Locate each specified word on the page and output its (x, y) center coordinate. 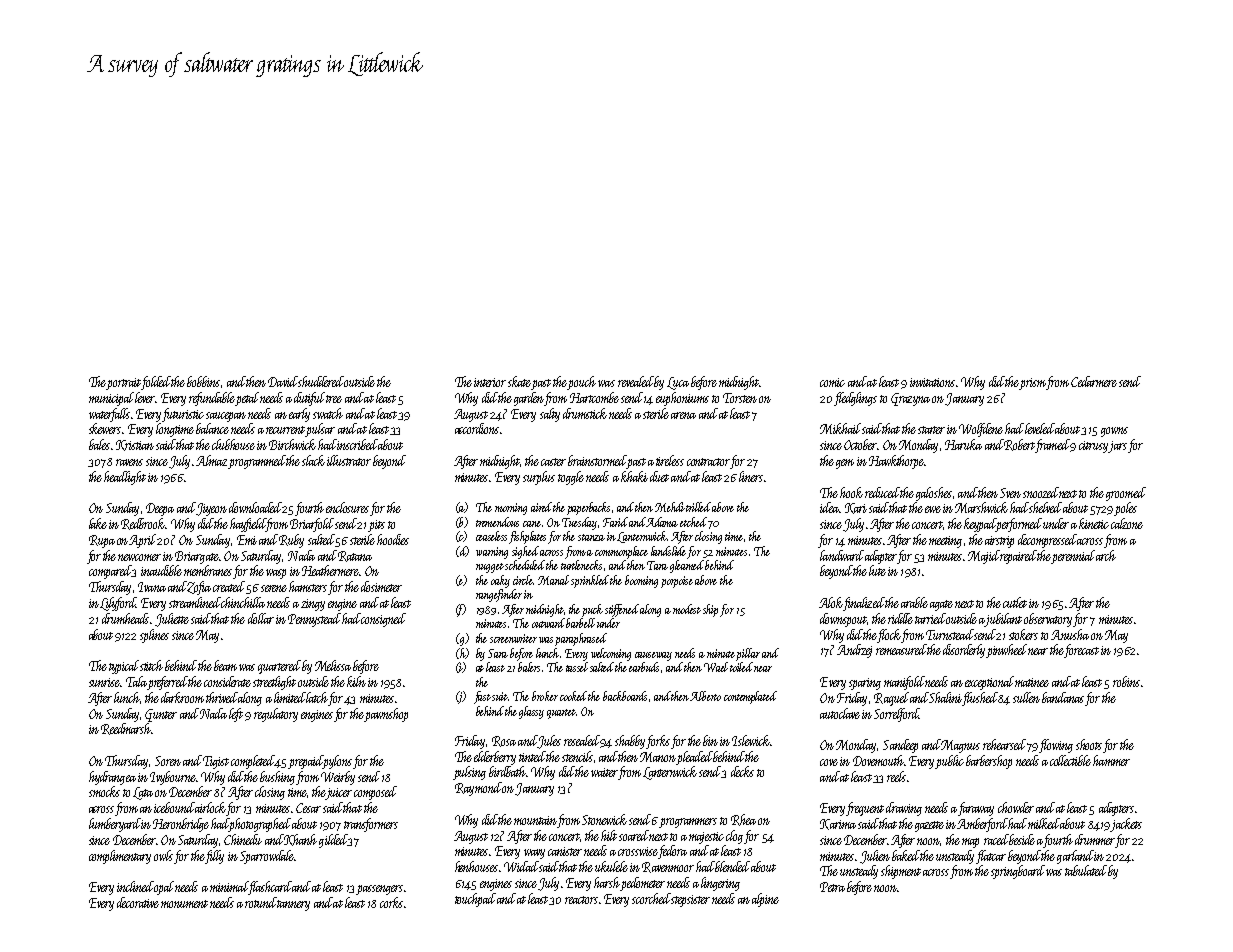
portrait (124, 384)
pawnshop (386, 715)
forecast (1081, 651)
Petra (832, 887)
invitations (932, 382)
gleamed (688, 566)
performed (1019, 525)
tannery (293, 905)
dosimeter (381, 586)
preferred (168, 683)
